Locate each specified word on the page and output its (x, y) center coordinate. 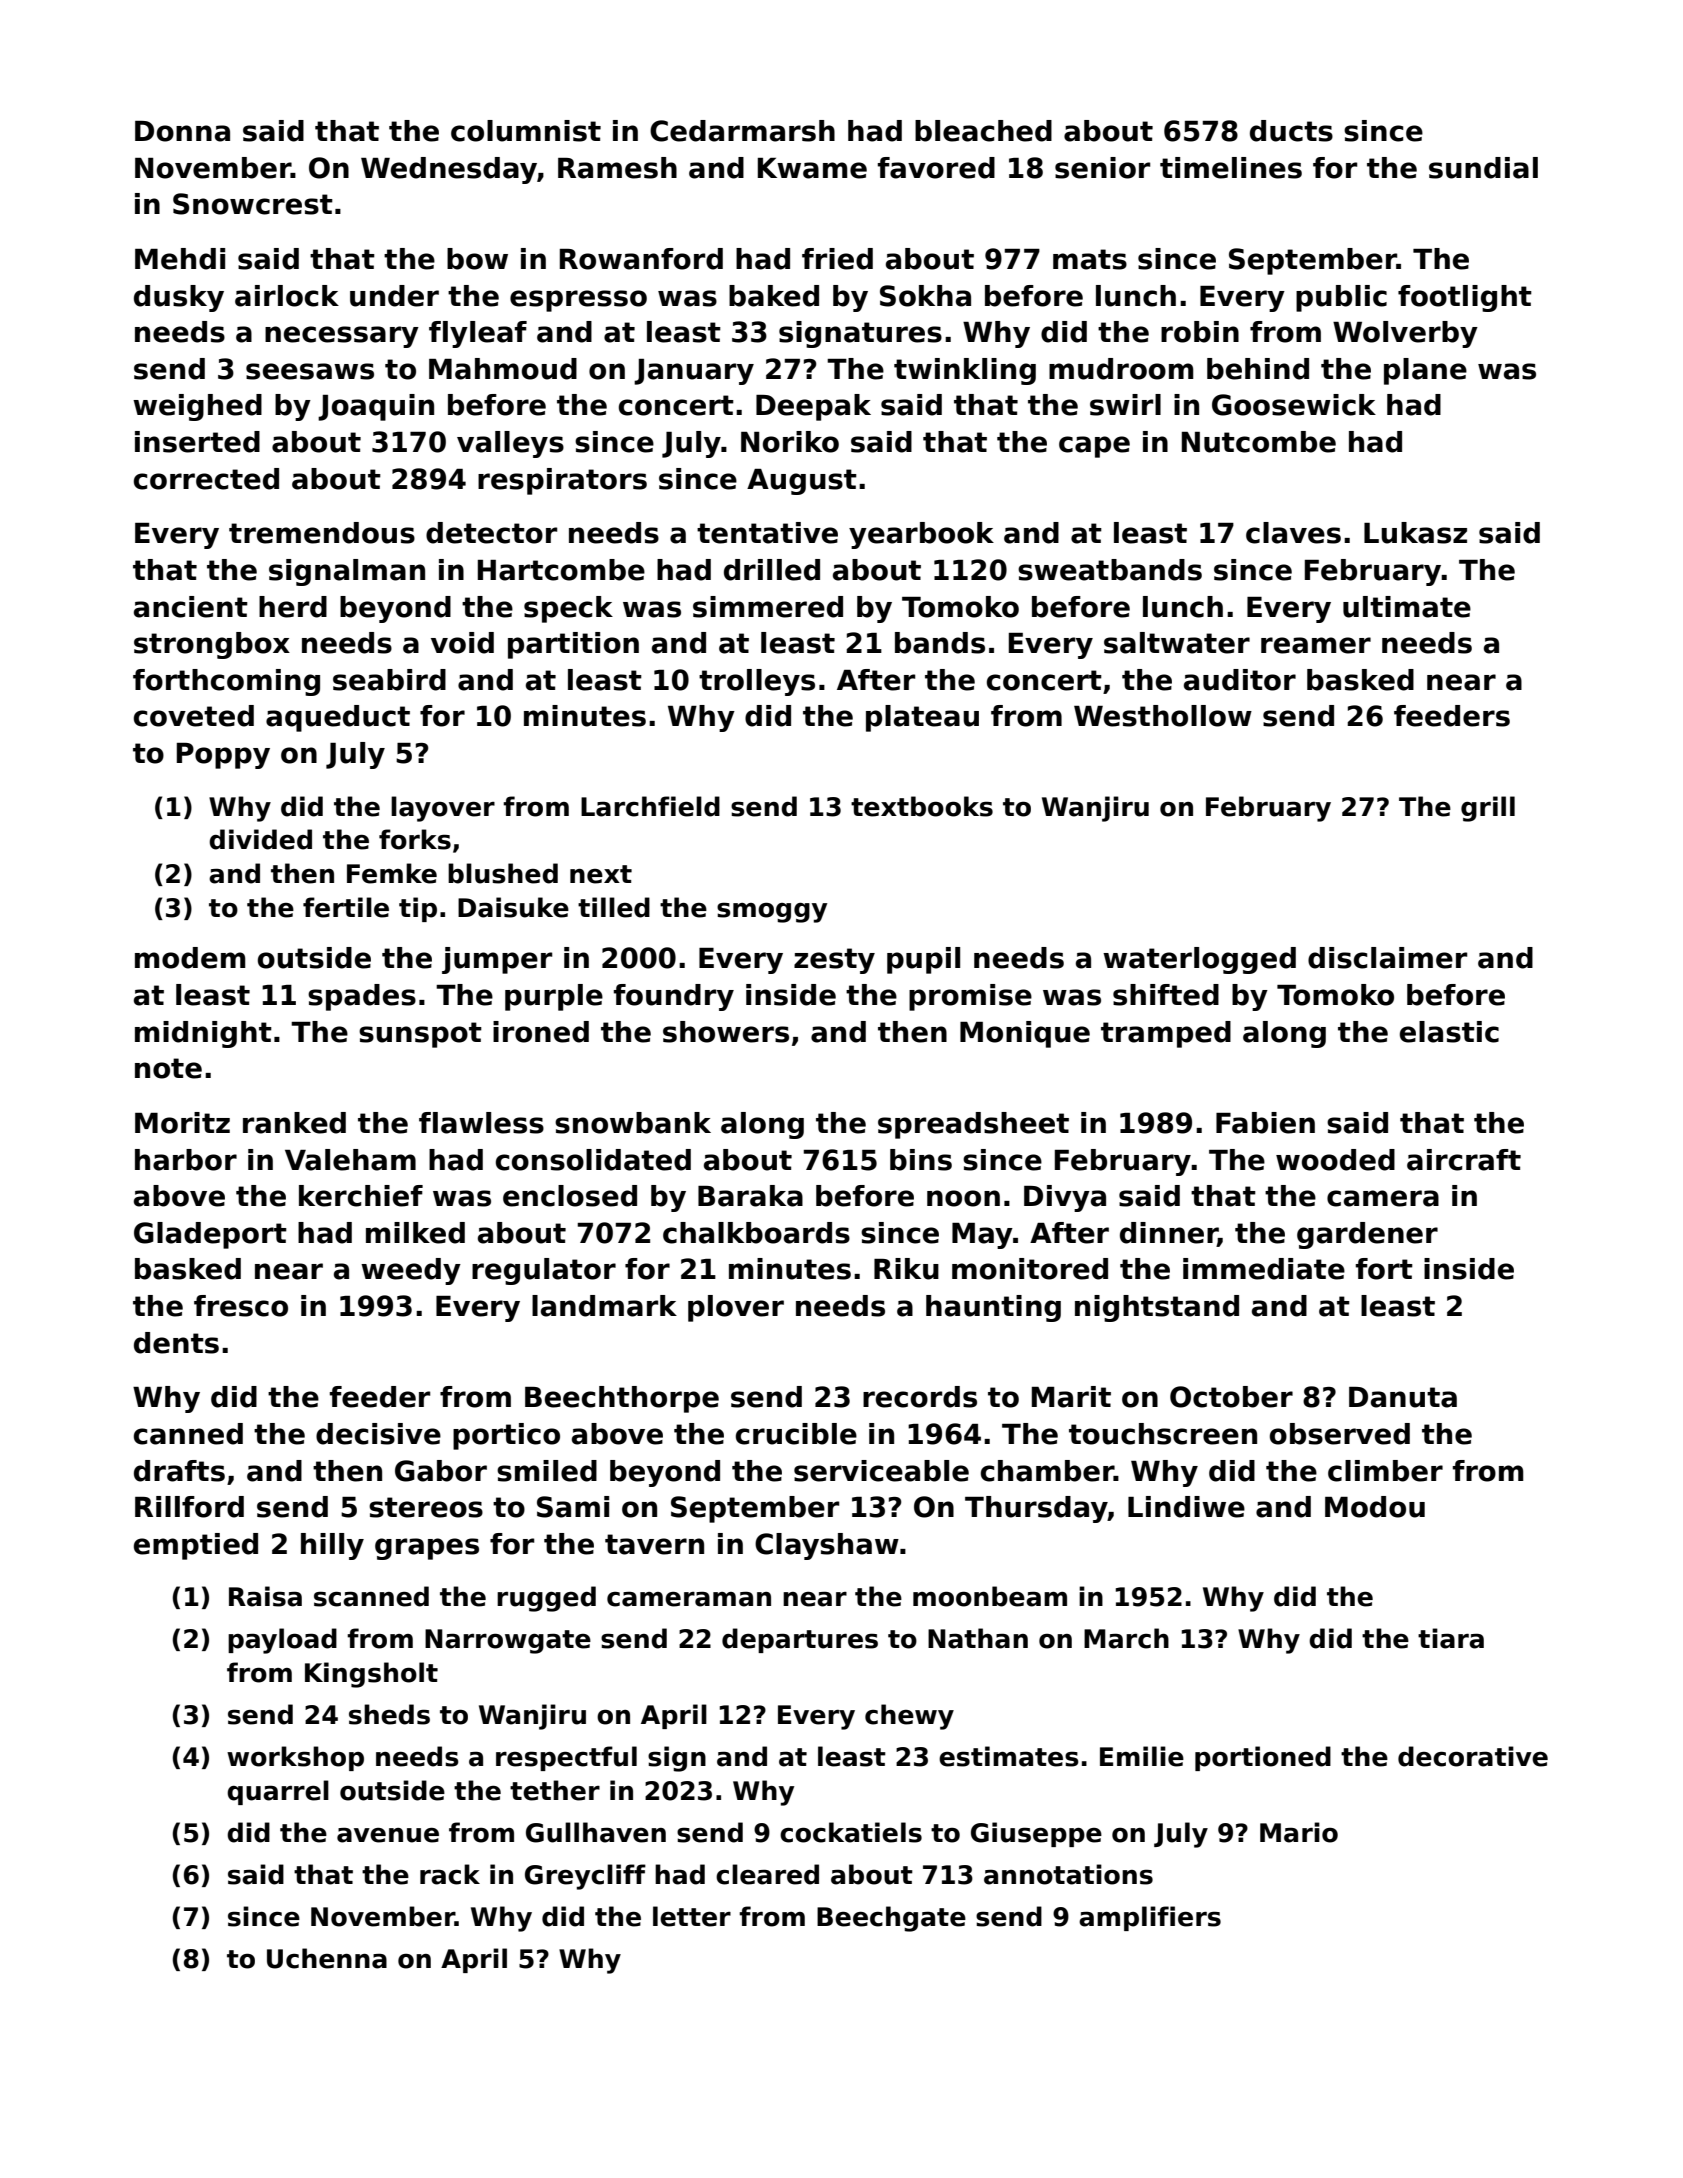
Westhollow (1163, 716)
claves (1293, 533)
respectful (566, 1758)
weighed (197, 407)
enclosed (570, 1196)
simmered (768, 607)
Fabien (1265, 1123)
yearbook (921, 535)
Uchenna (327, 1958)
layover (443, 809)
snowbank (633, 1123)
